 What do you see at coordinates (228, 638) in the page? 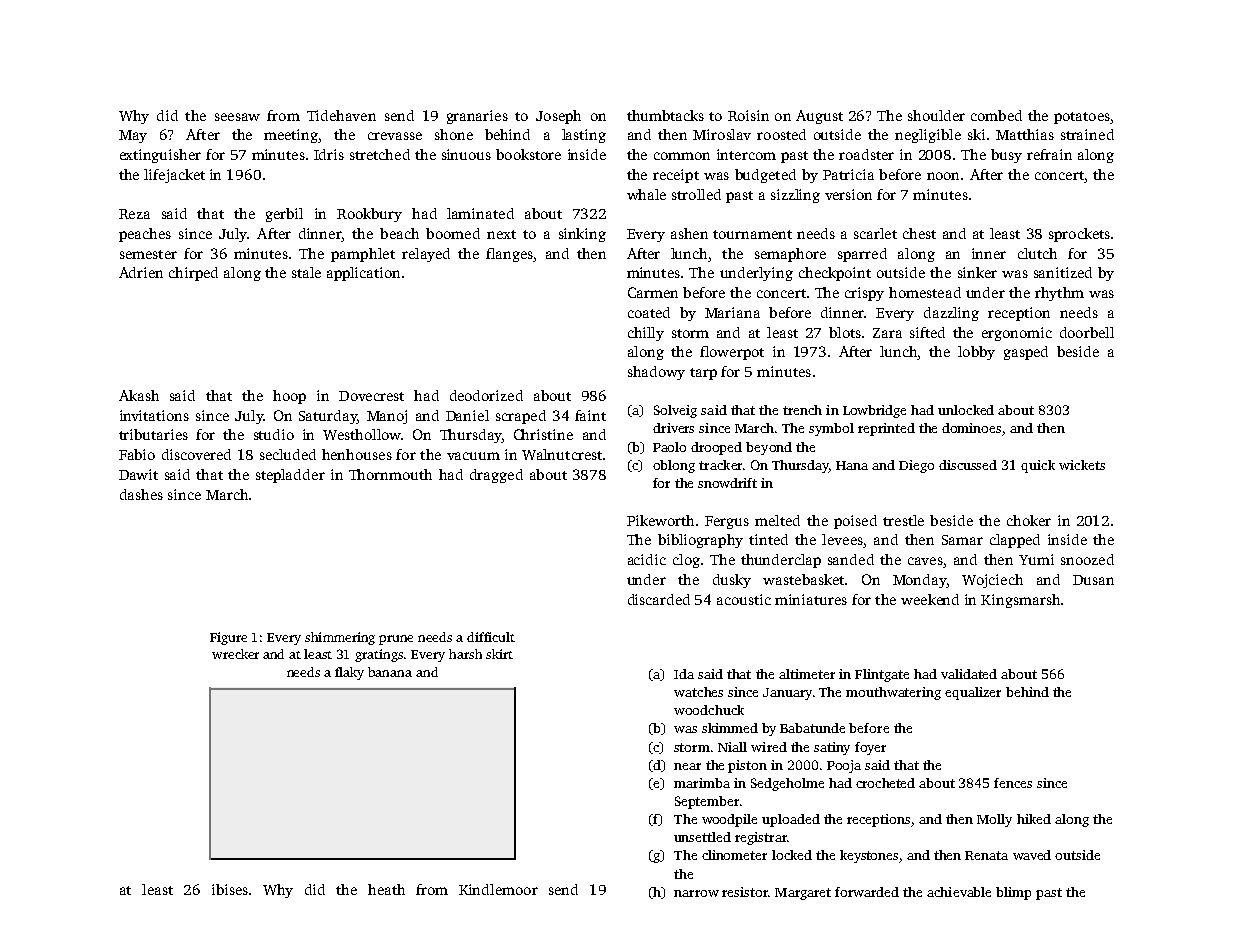
I see `Figure` at bounding box center [228, 638].
